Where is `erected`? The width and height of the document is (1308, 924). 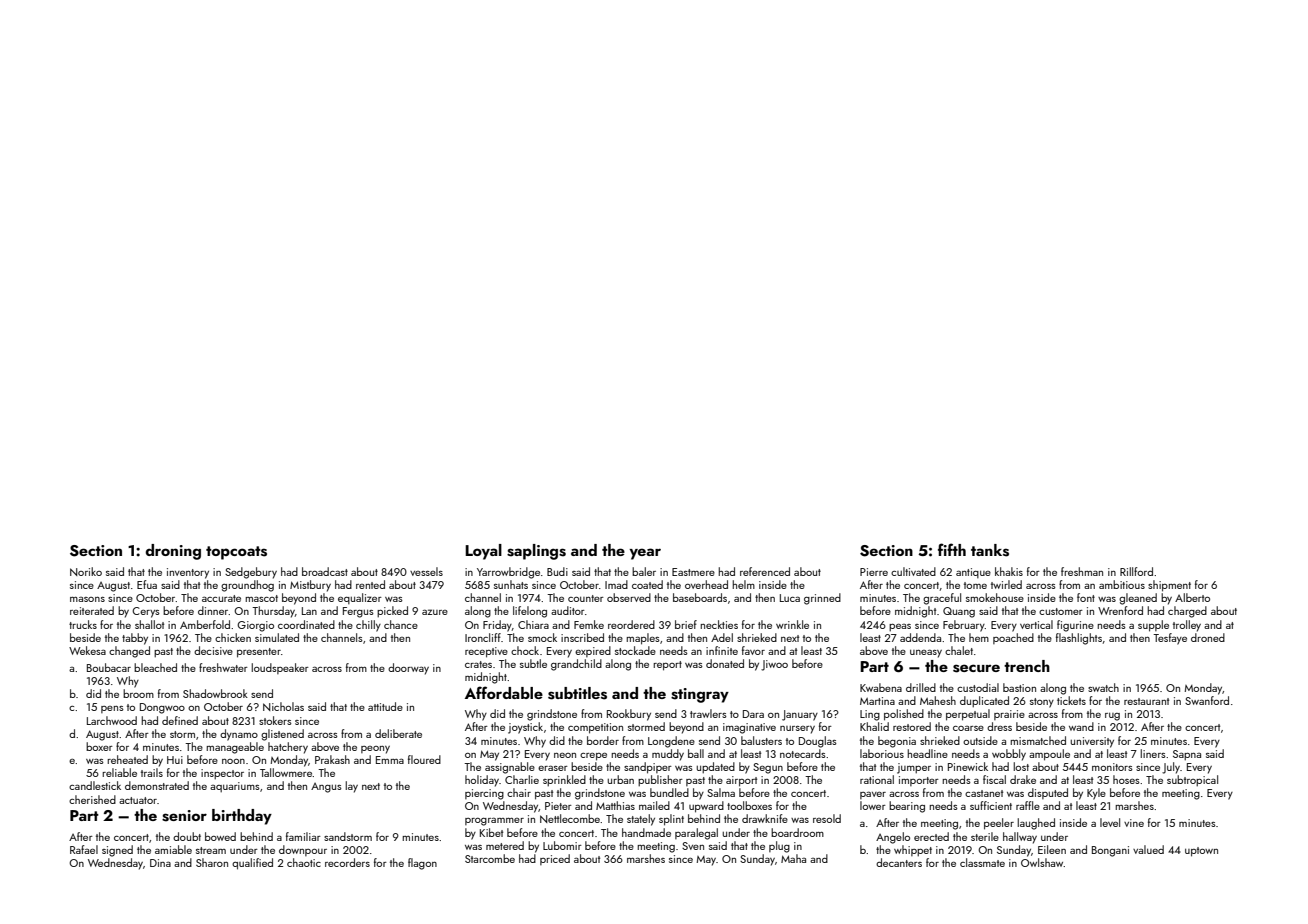
erected is located at coordinates (931, 836).
